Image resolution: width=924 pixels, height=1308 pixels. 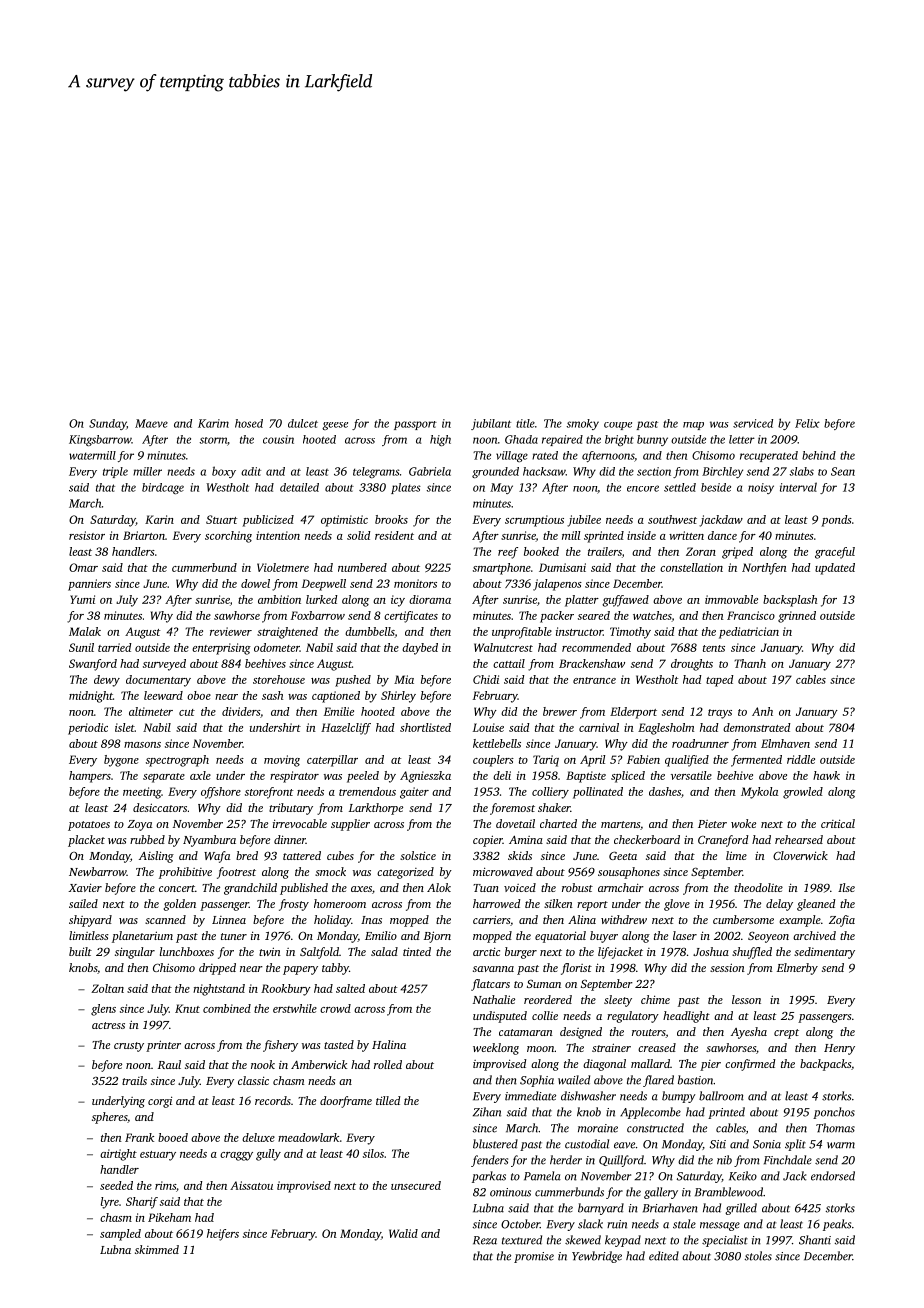 What do you see at coordinates (425, 777) in the screenshot?
I see `Agnieszka` at bounding box center [425, 777].
